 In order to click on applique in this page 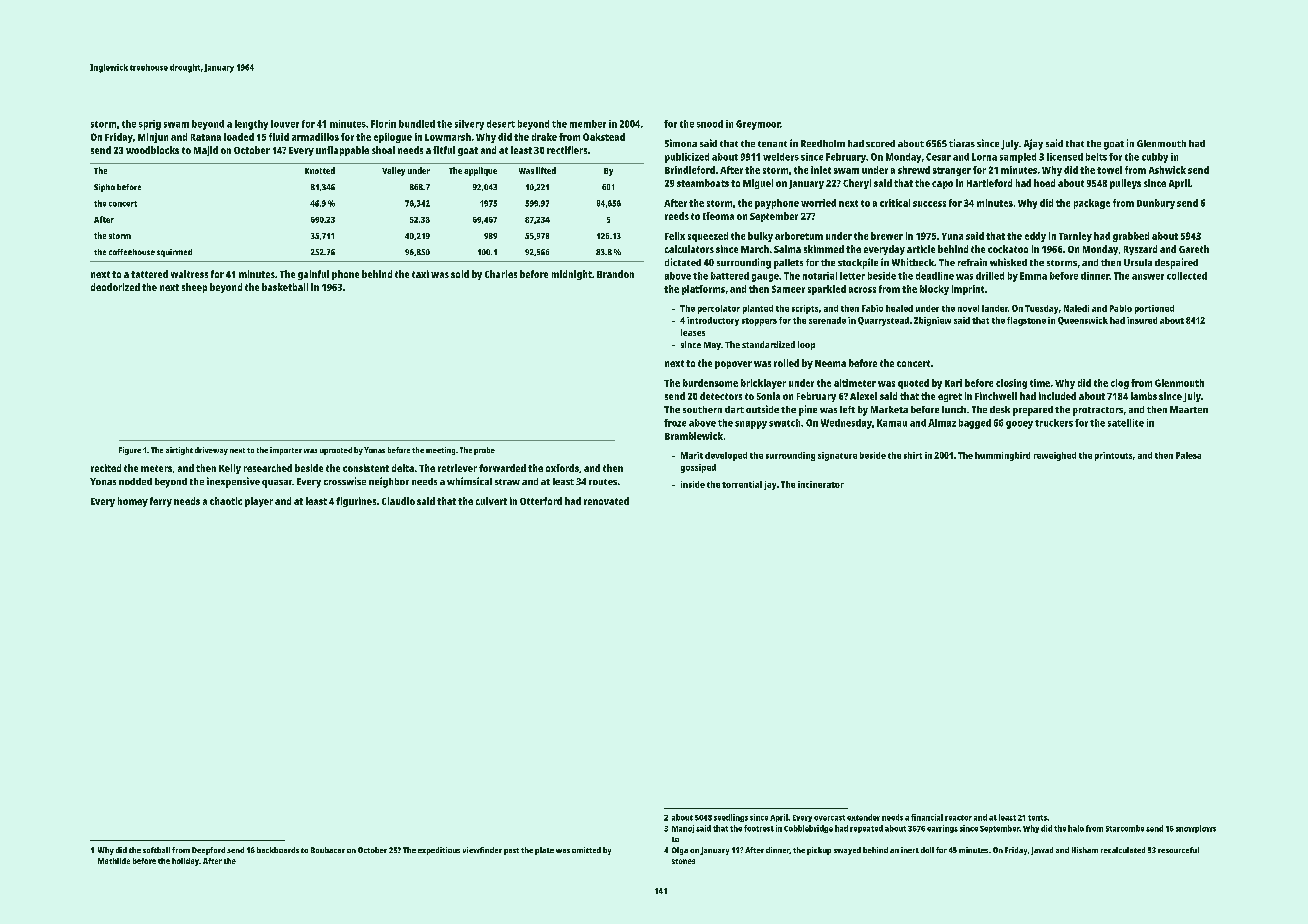, I will do `click(480, 171)`.
